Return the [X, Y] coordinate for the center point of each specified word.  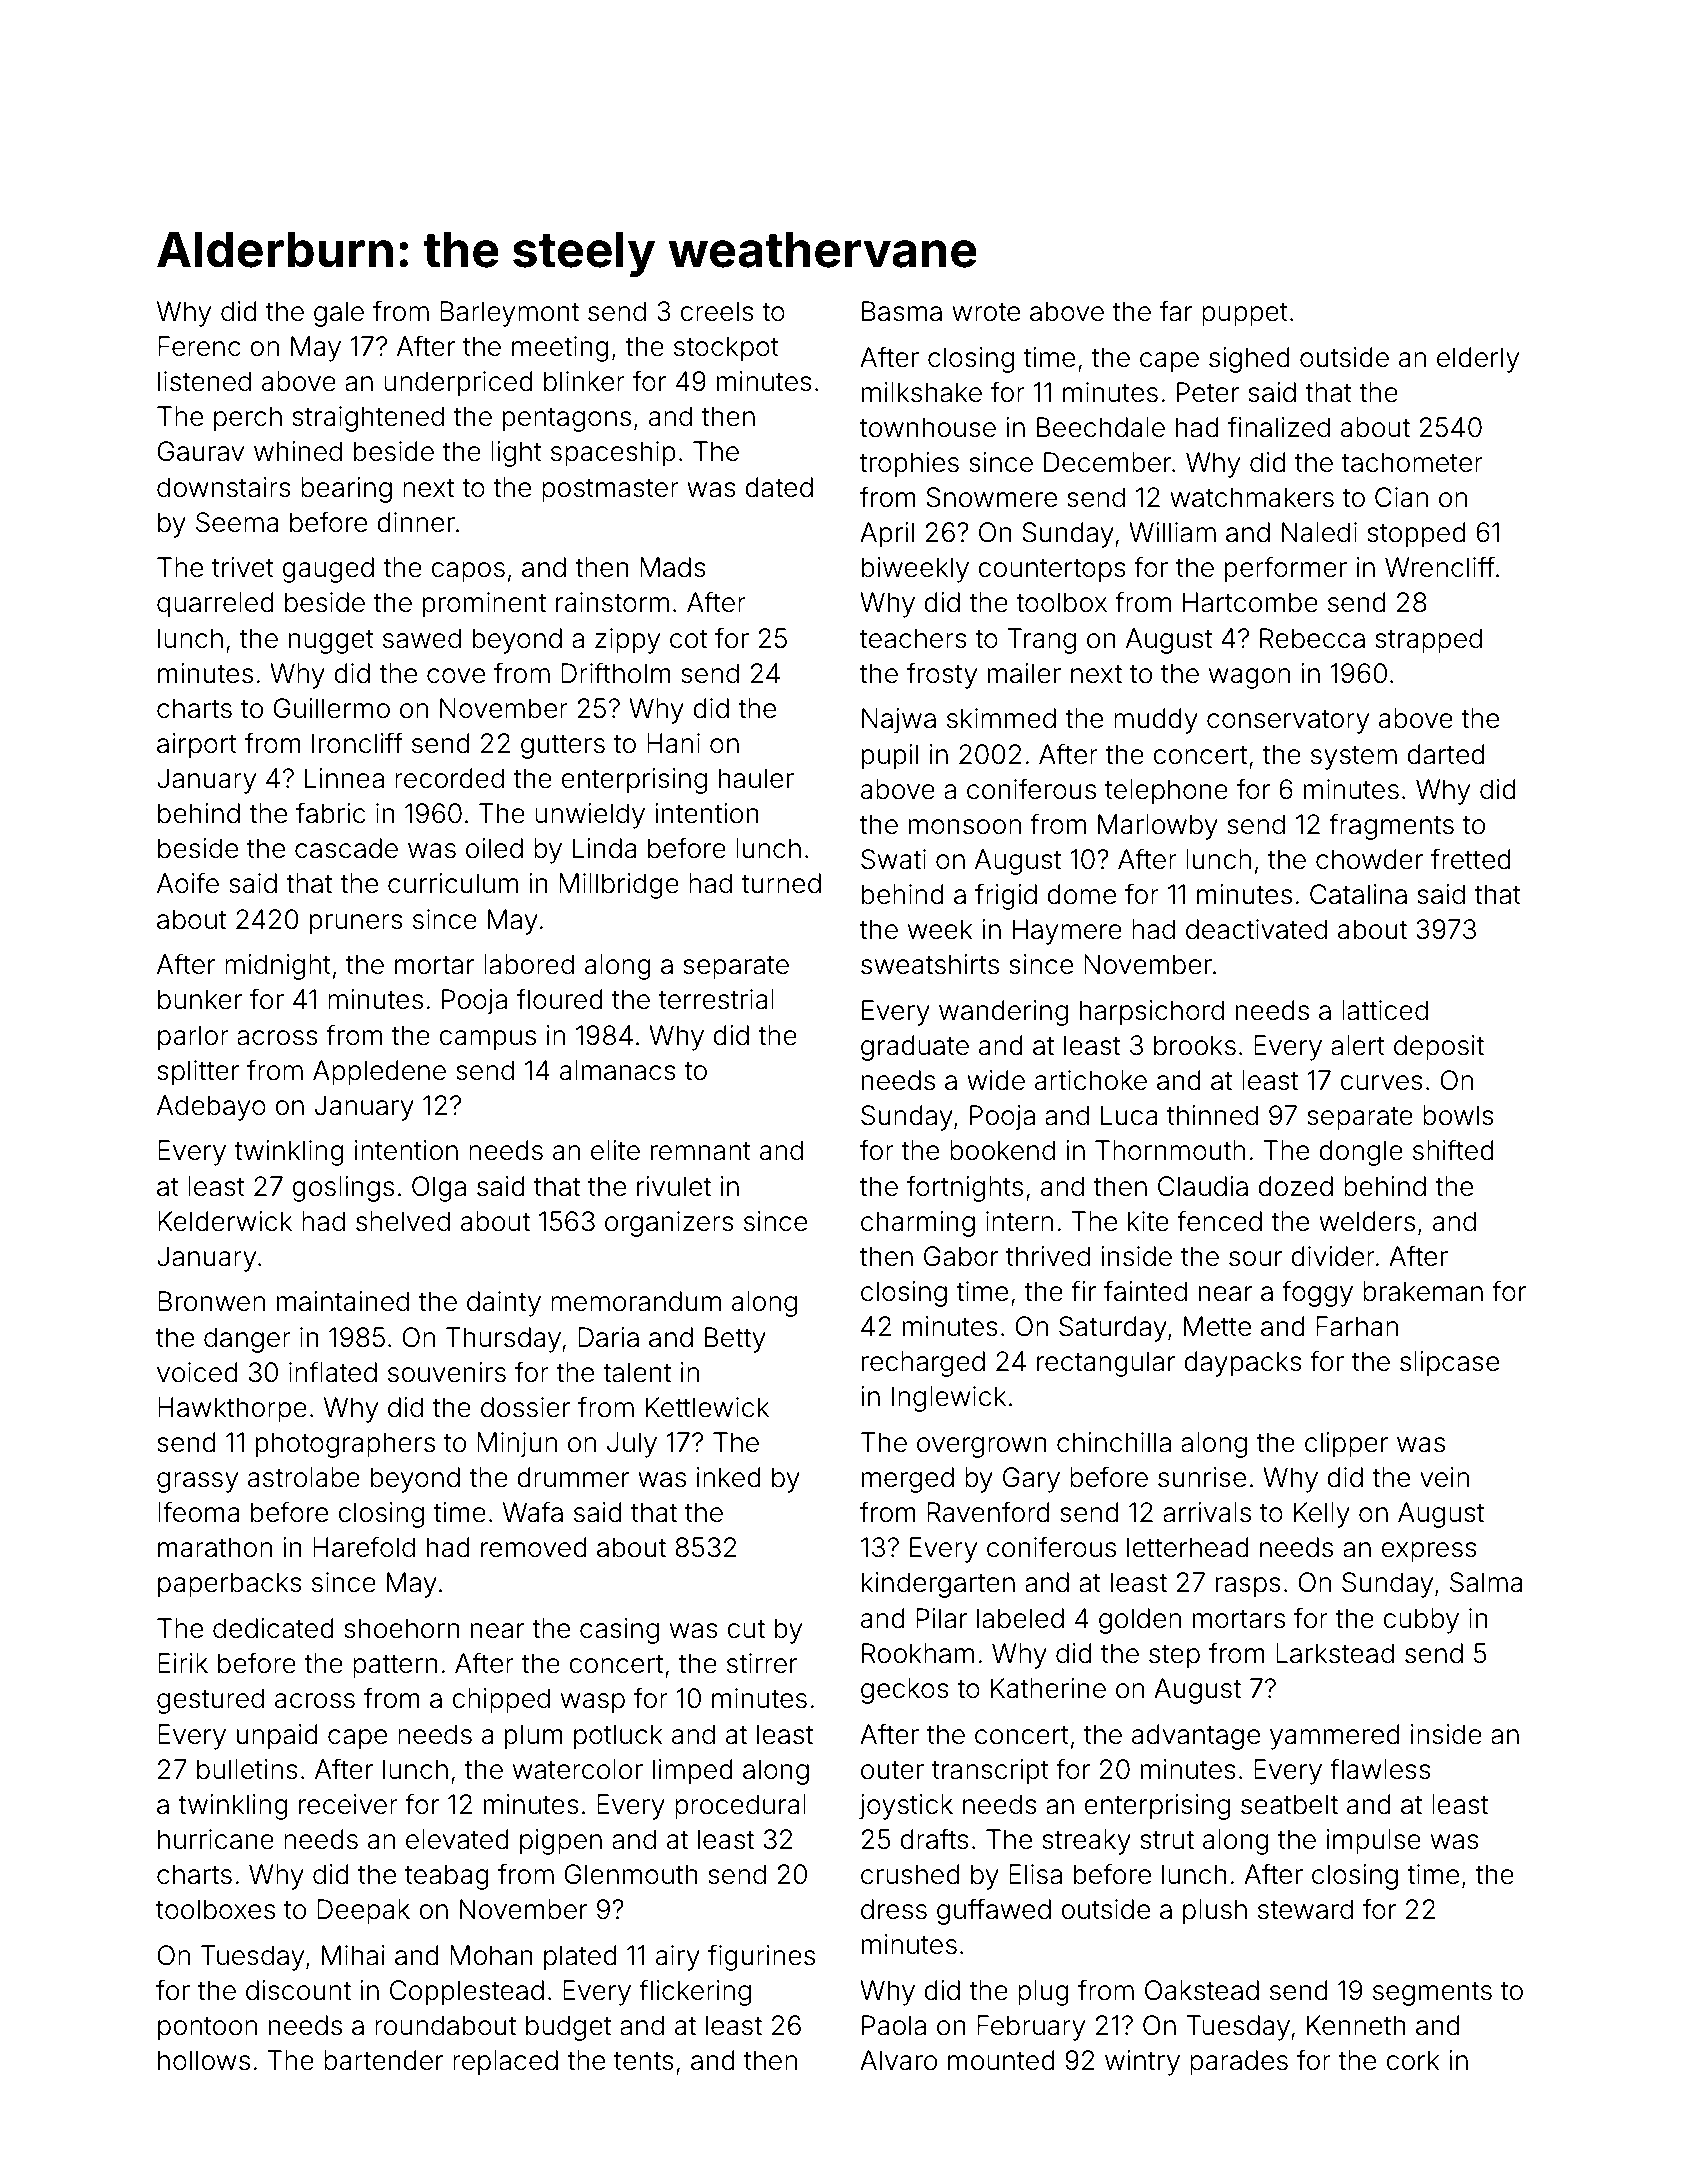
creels [717, 311]
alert [1358, 1045]
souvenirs [447, 1372]
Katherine [1048, 1688]
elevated [457, 1839]
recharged [923, 1364]
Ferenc [199, 346]
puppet [1245, 315]
